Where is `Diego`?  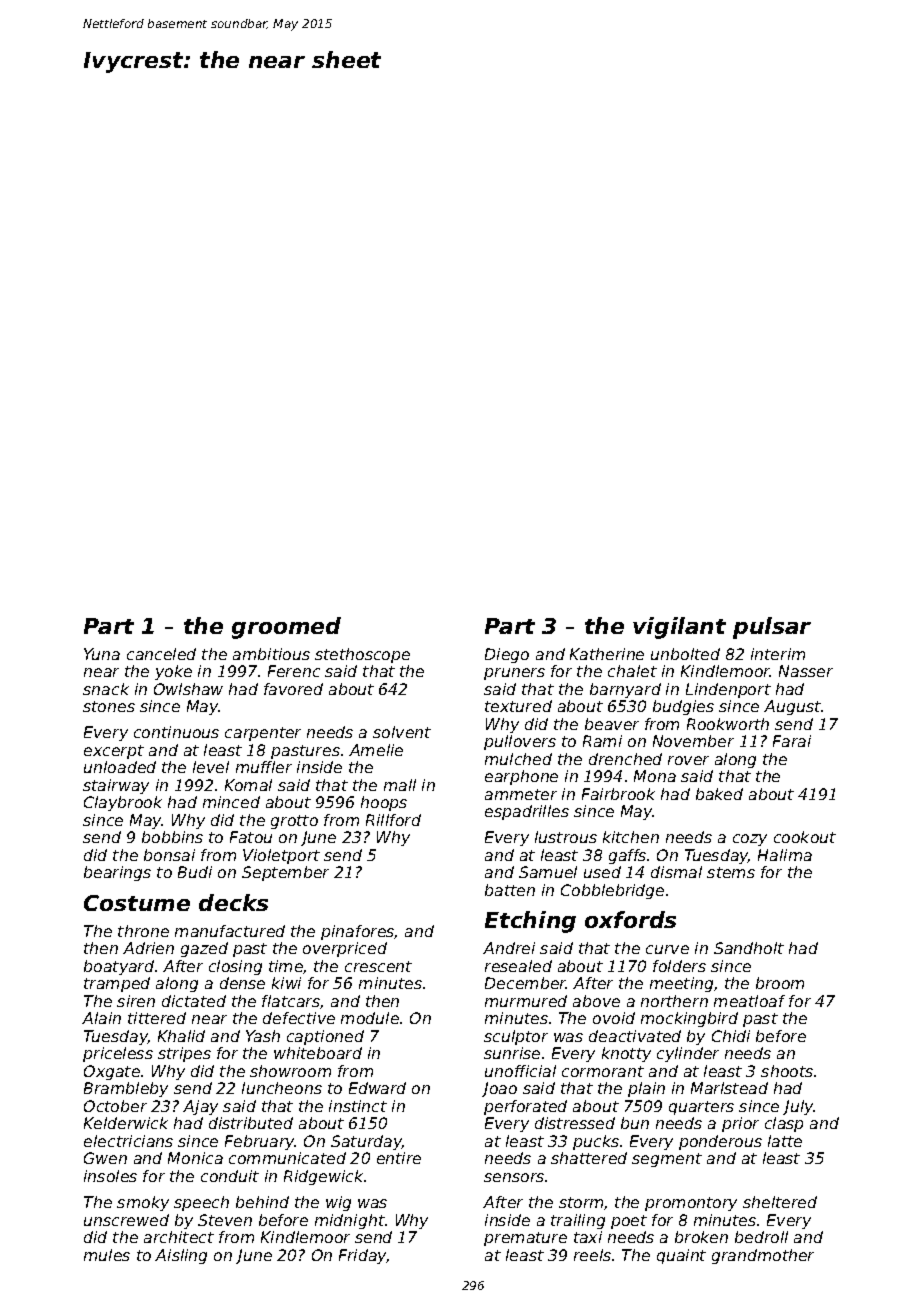 Diego is located at coordinates (507, 655).
